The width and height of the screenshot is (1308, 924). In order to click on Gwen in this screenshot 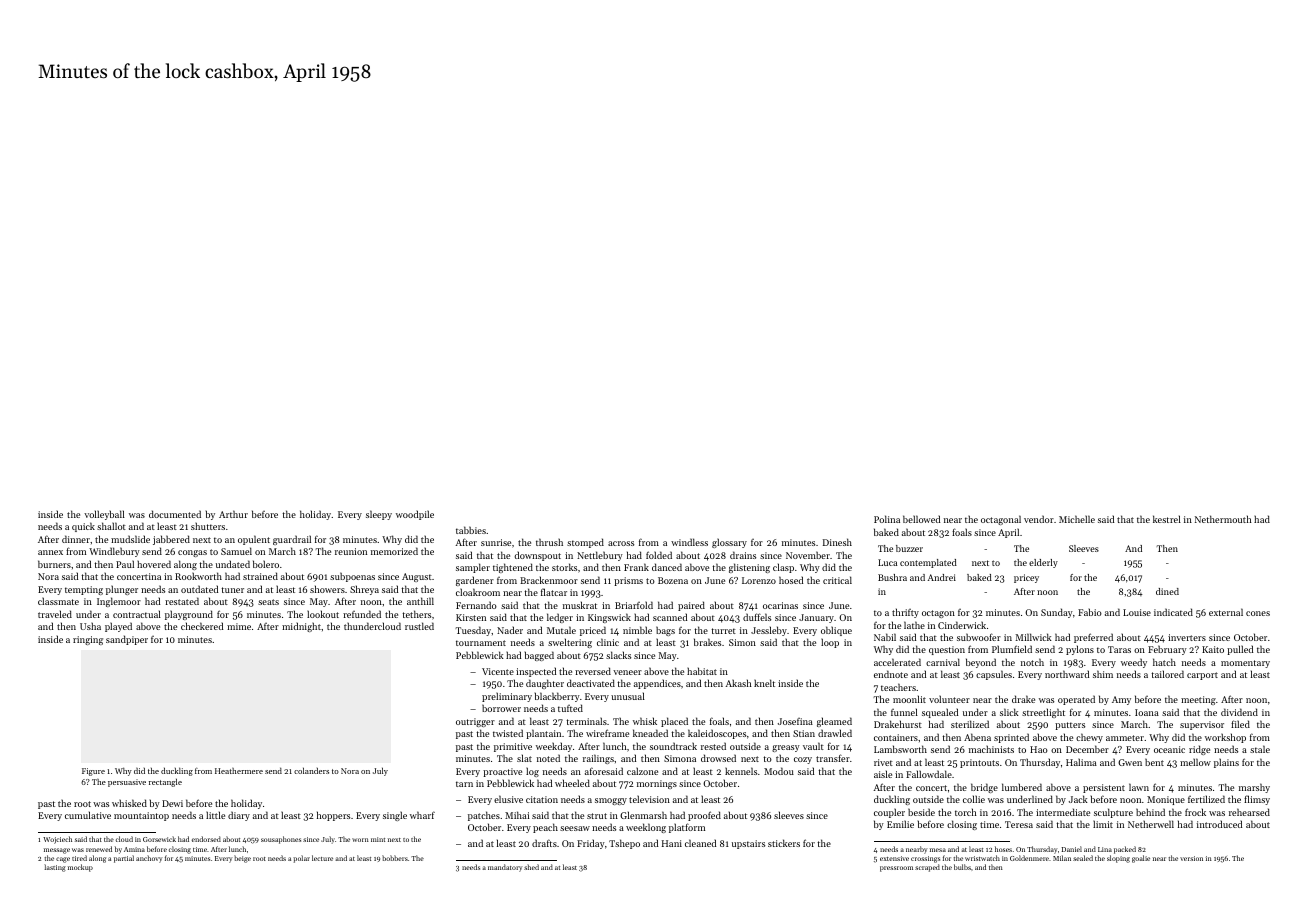, I will do `click(1130, 762)`.
